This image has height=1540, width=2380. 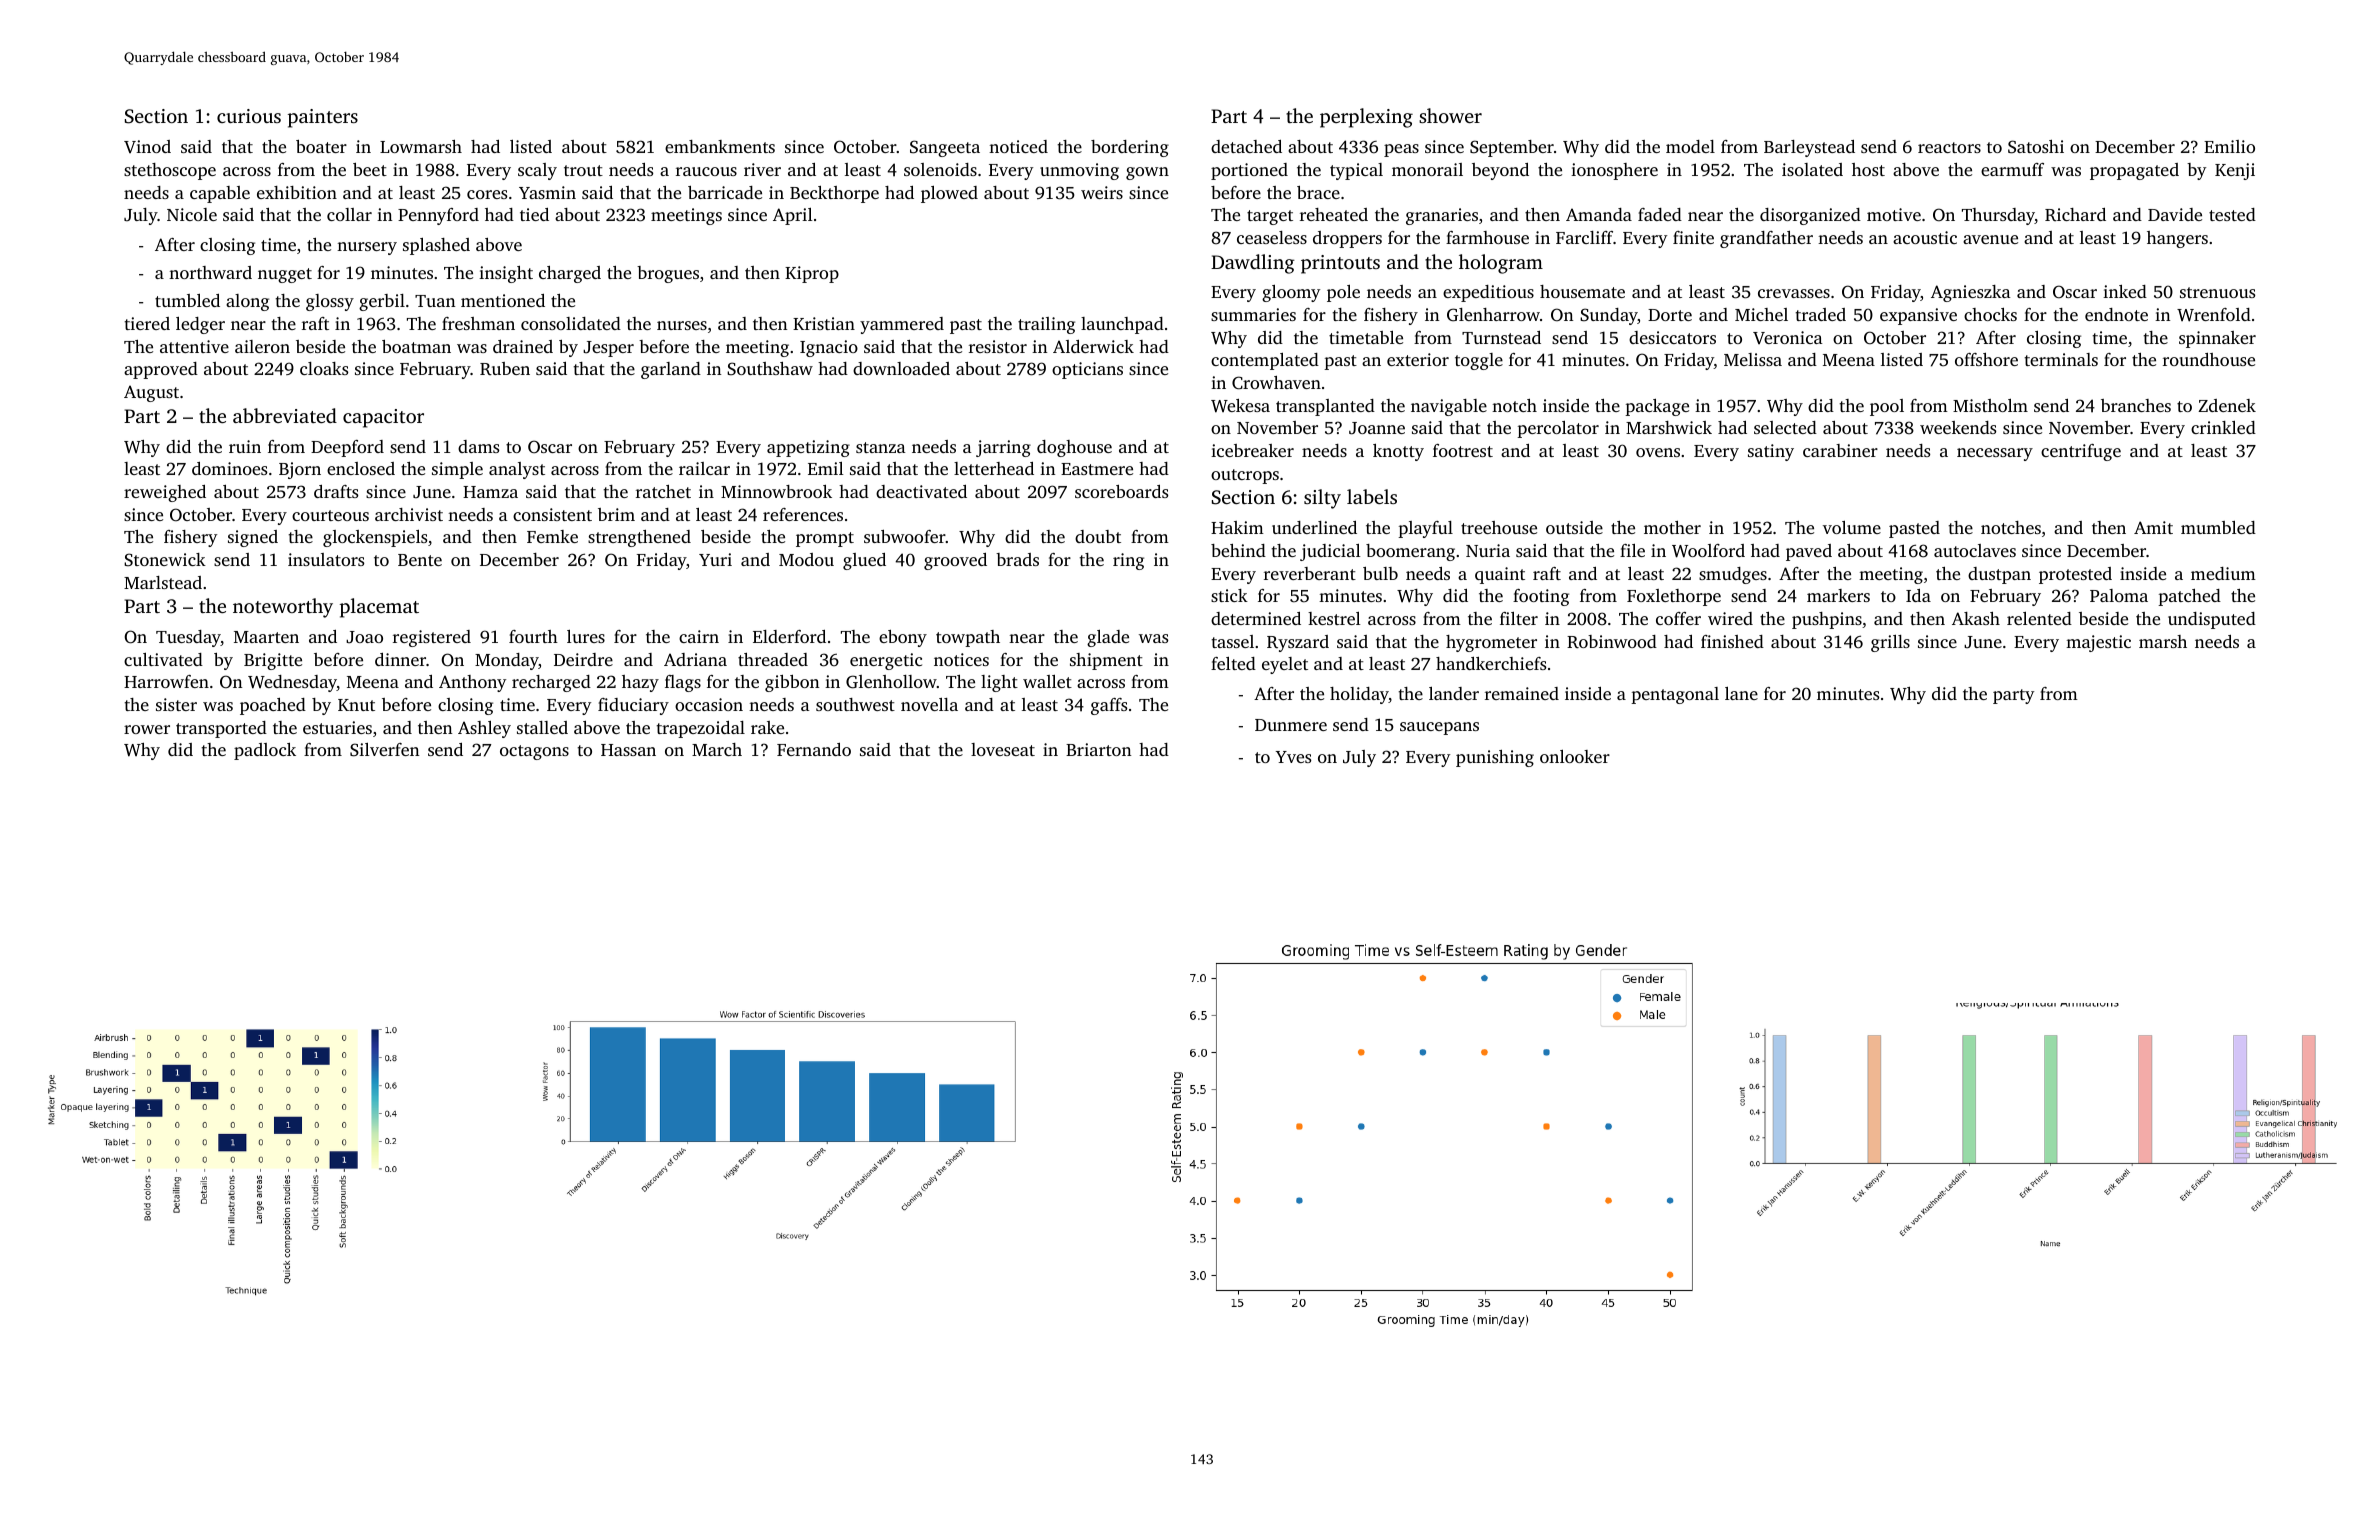 I want to click on Davide, so click(x=2175, y=214).
